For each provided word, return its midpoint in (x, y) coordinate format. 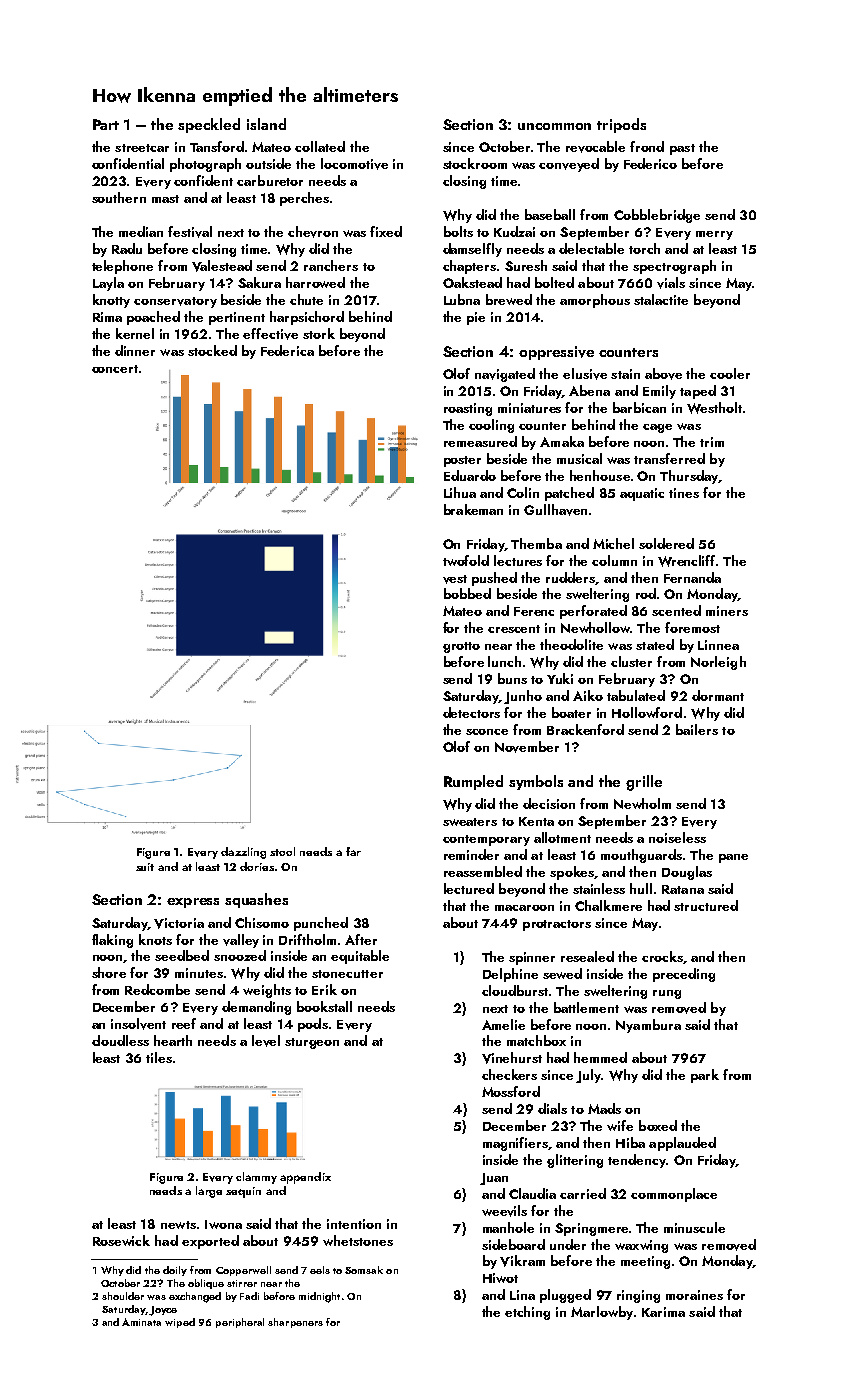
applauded (682, 1144)
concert (115, 369)
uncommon (554, 126)
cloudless (120, 1040)
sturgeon (312, 1043)
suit (145, 867)
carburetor (270, 180)
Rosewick (121, 1240)
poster (462, 461)
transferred (669, 458)
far (353, 851)
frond (647, 146)
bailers (697, 729)
